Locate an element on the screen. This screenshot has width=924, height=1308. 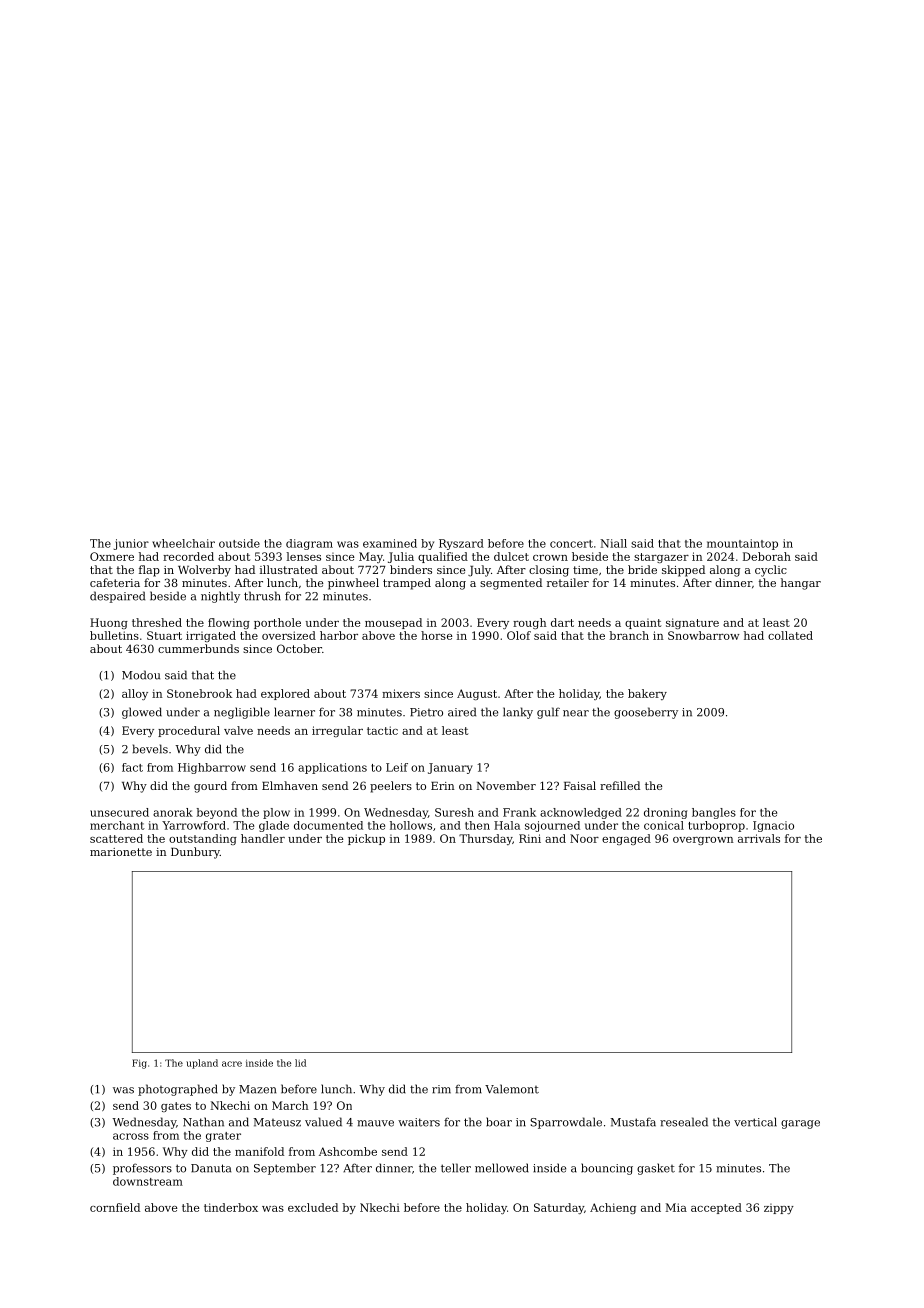
upland is located at coordinates (202, 1064).
